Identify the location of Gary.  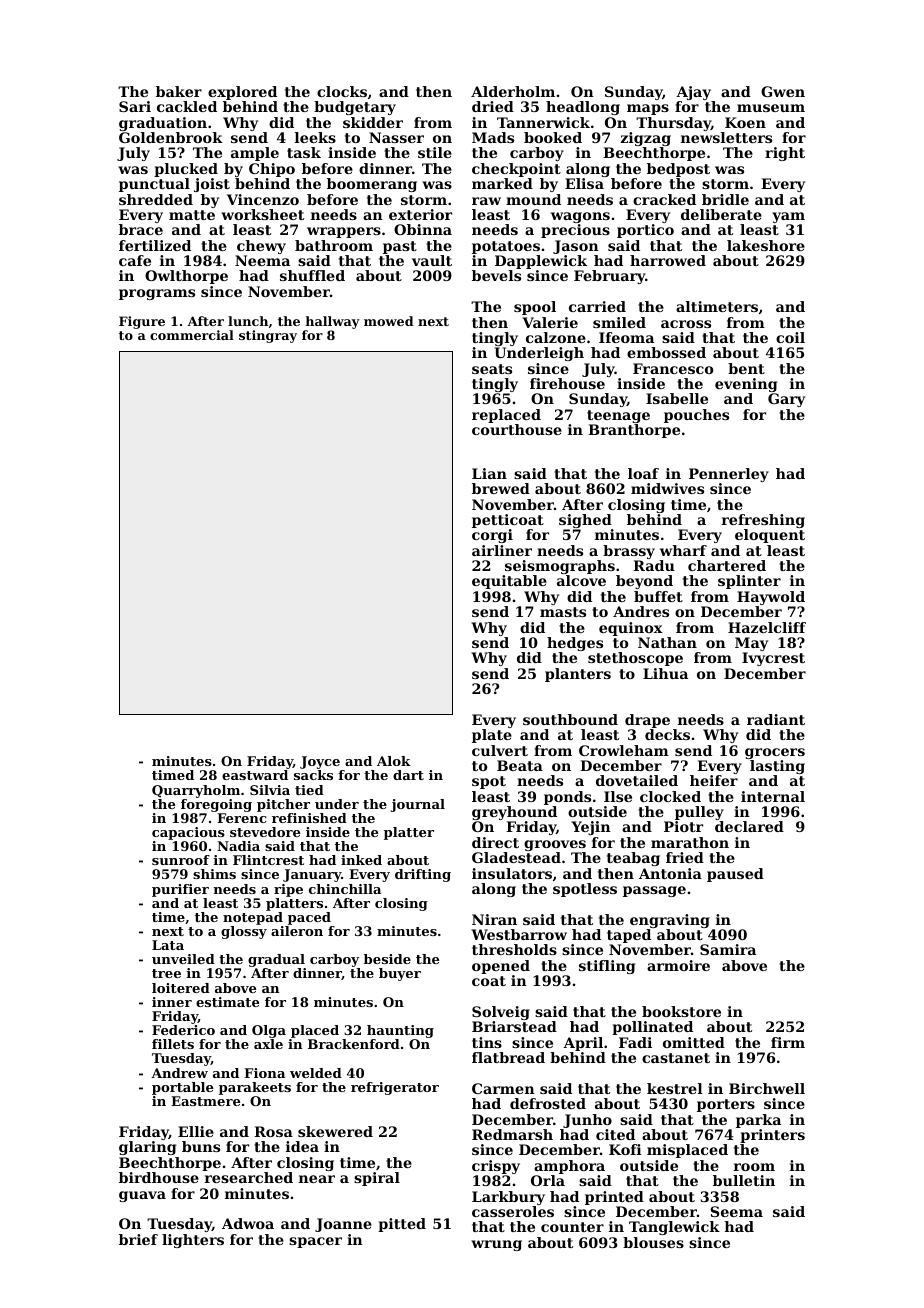
(786, 400).
